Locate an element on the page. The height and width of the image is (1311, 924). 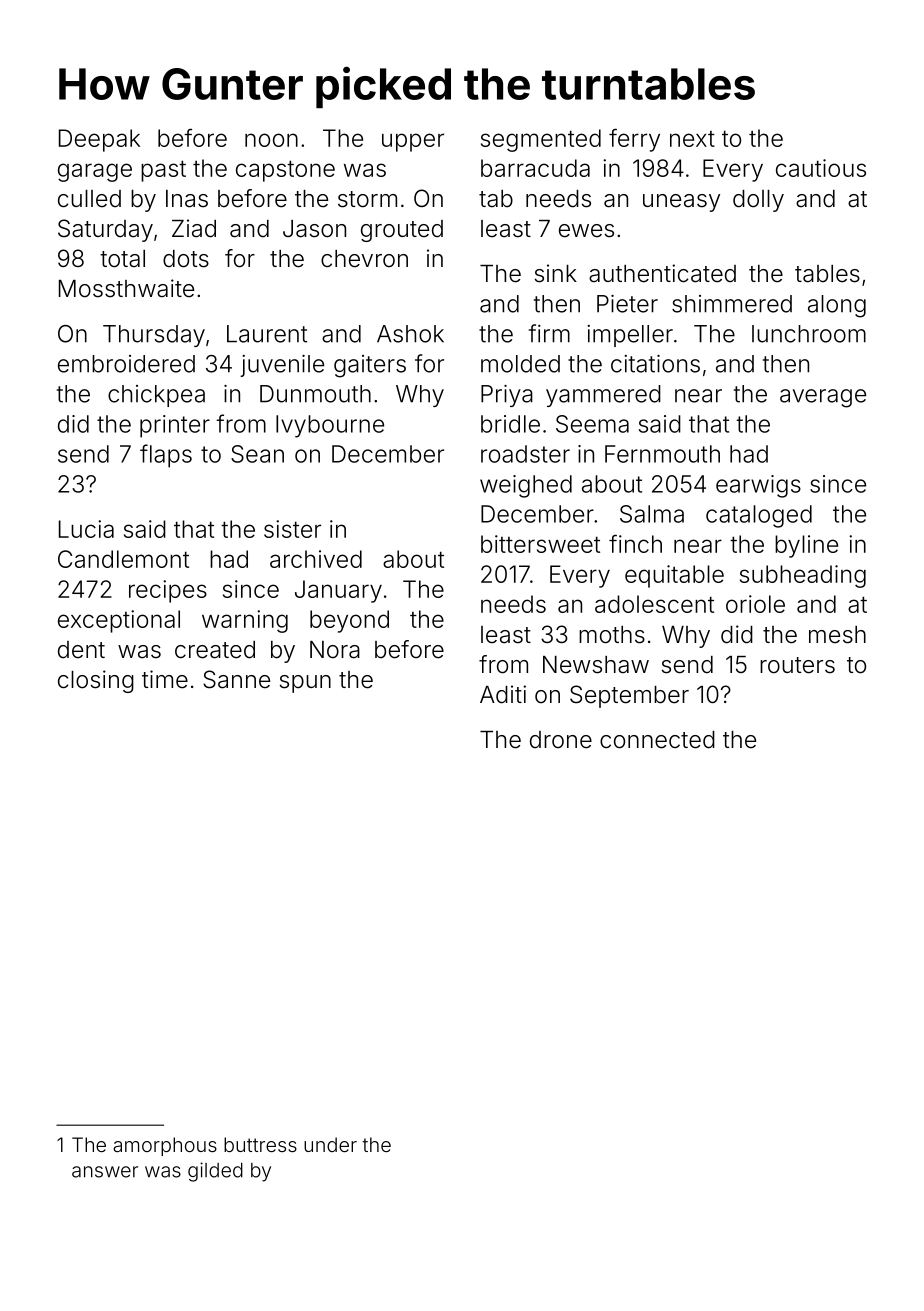
yammered is located at coordinates (603, 396).
